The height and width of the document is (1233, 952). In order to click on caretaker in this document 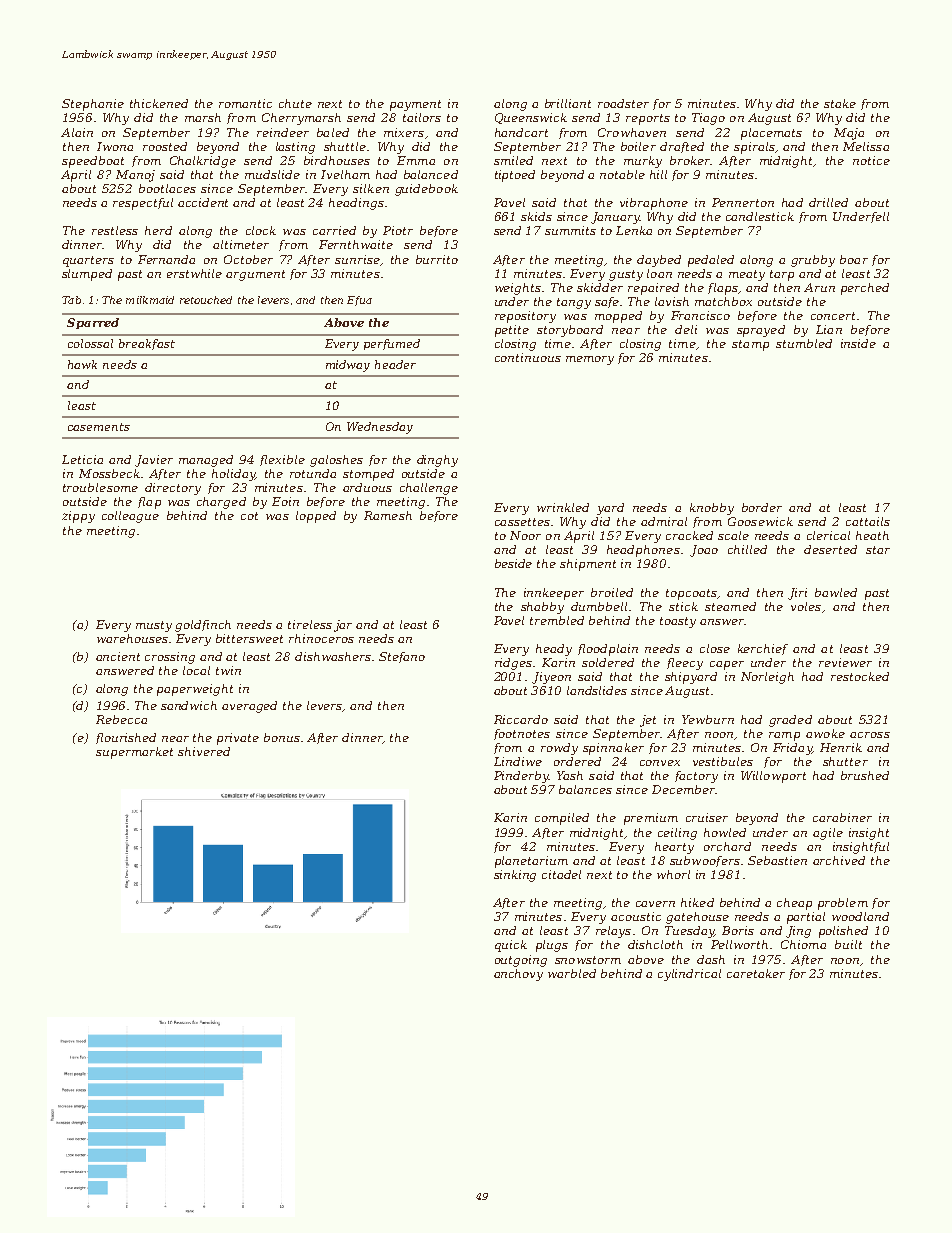, I will do `click(756, 973)`.
